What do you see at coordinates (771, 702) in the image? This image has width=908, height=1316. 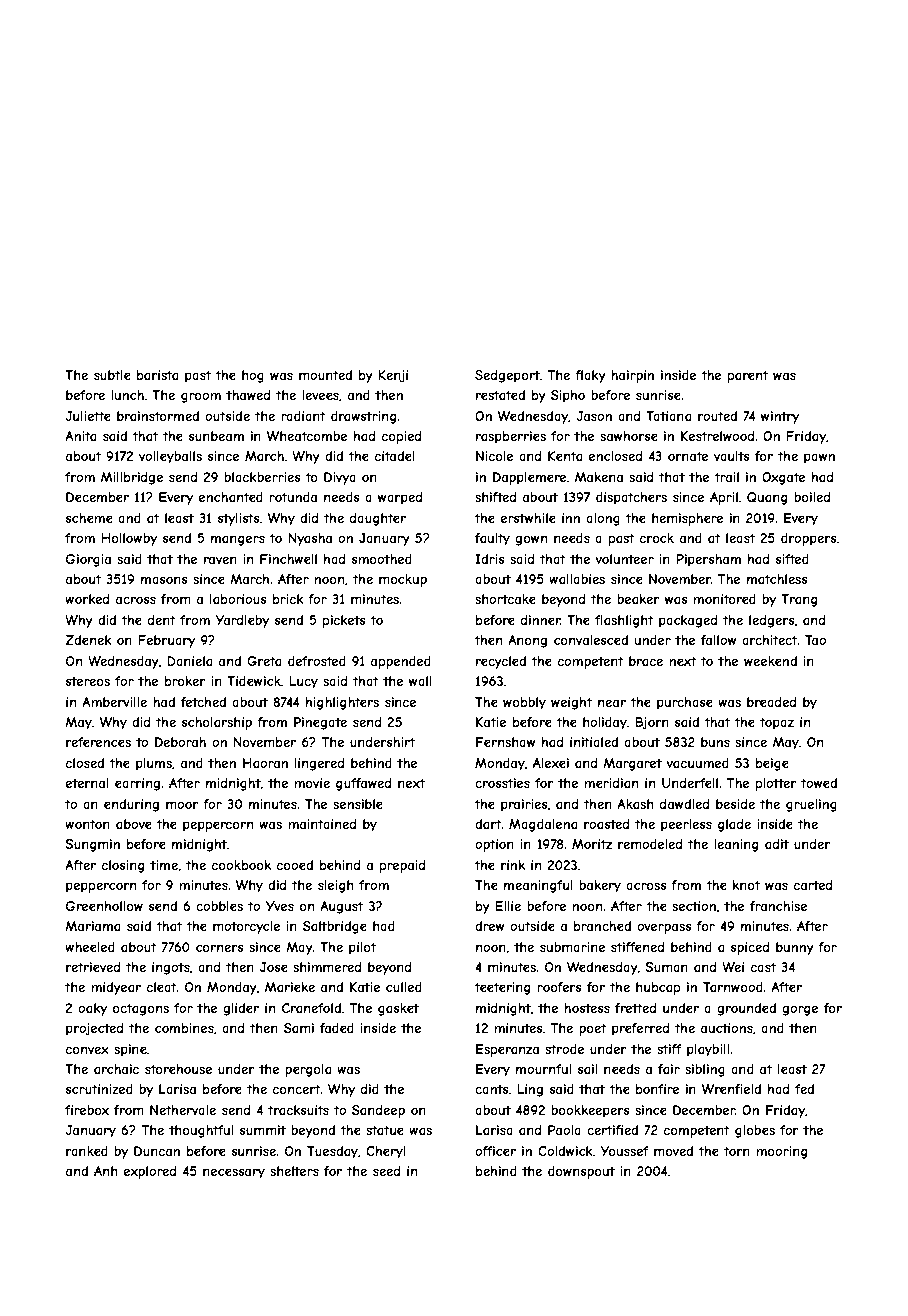 I see `breaded` at bounding box center [771, 702].
